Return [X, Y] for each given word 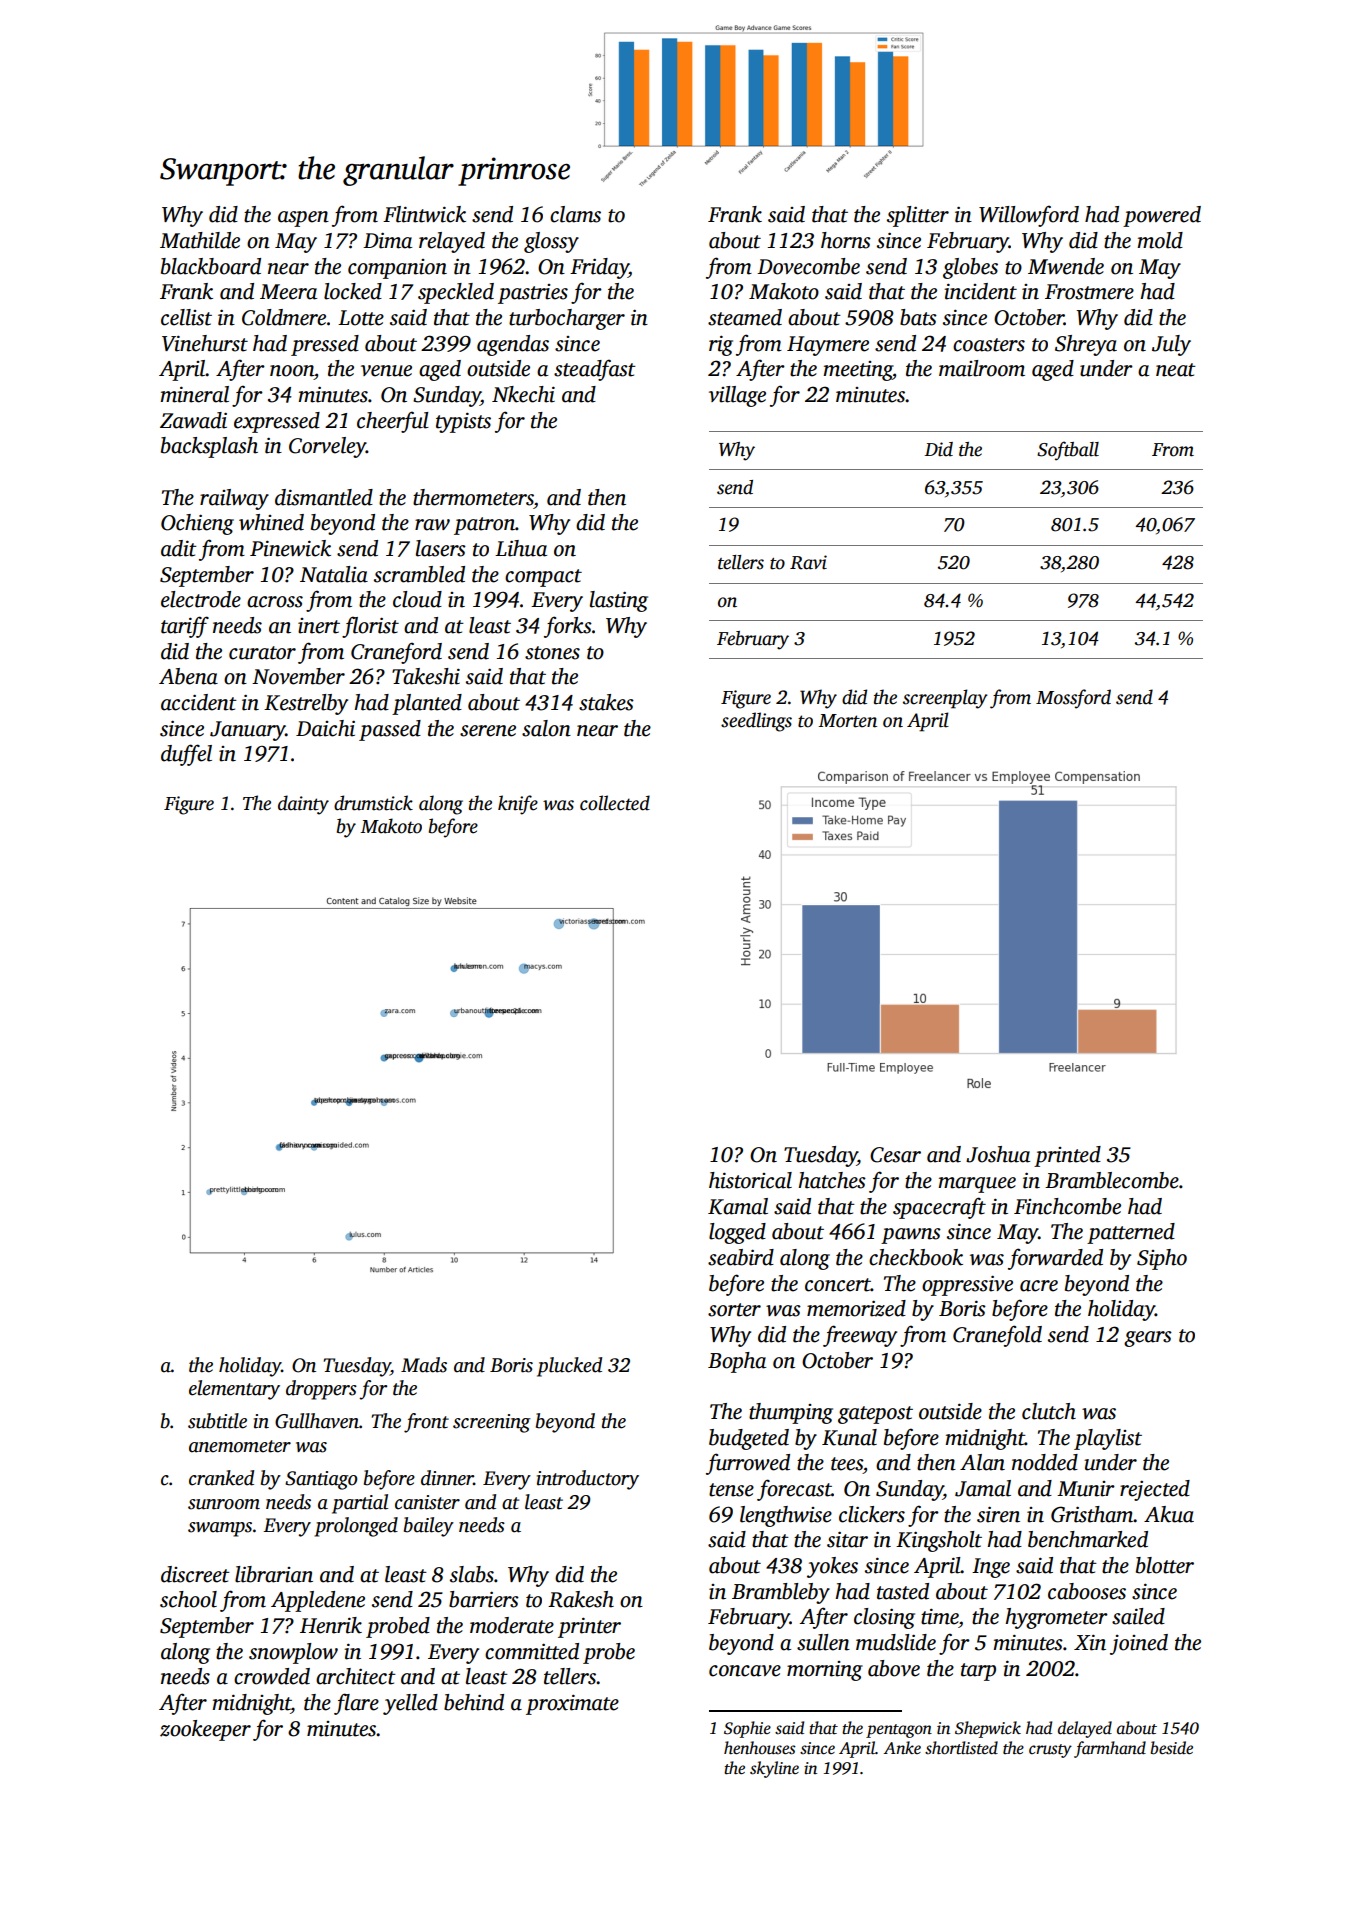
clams [575, 214]
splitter [918, 216]
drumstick [373, 803]
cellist [186, 317]
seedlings [756, 722]
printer [589, 1628]
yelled [410, 1704]
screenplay [945, 699]
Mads [424, 1365]
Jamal [983, 1488]
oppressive [967, 1286]
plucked [569, 1367]
